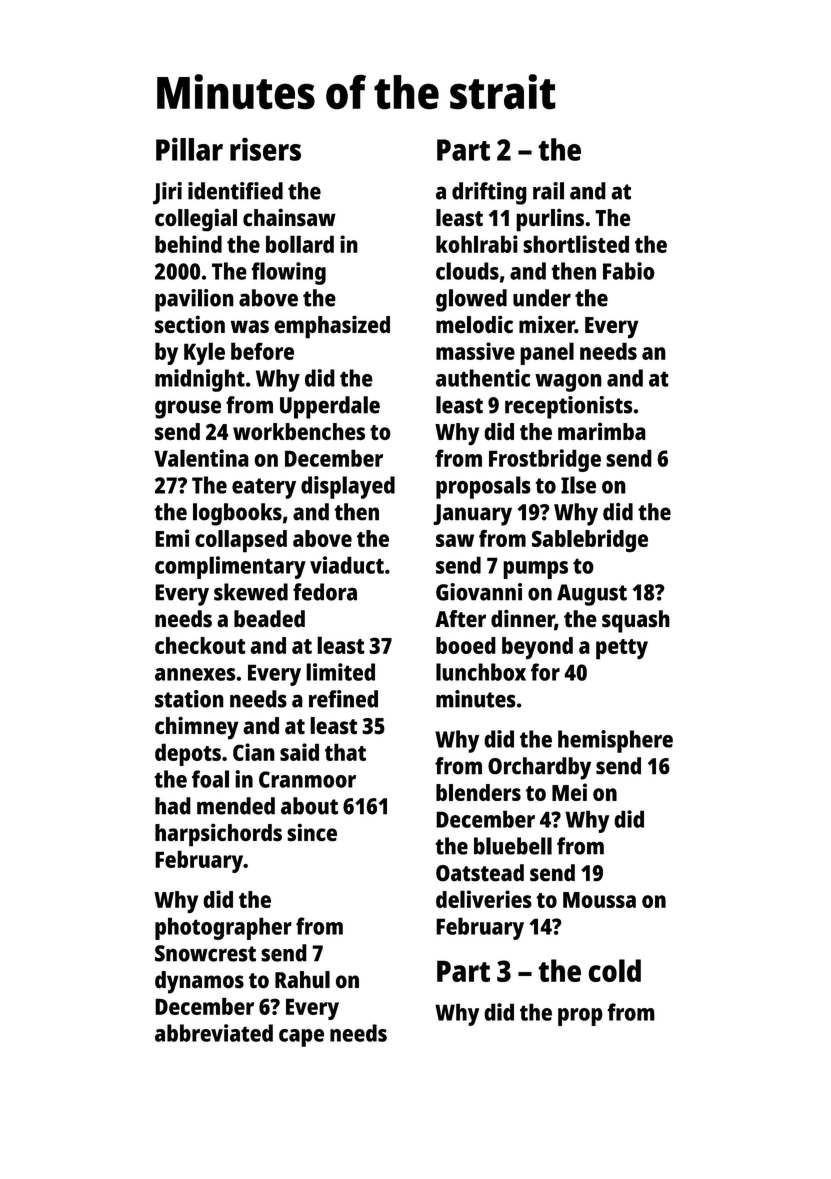 The width and height of the screenshot is (831, 1179). I want to click on massive, so click(475, 351).
